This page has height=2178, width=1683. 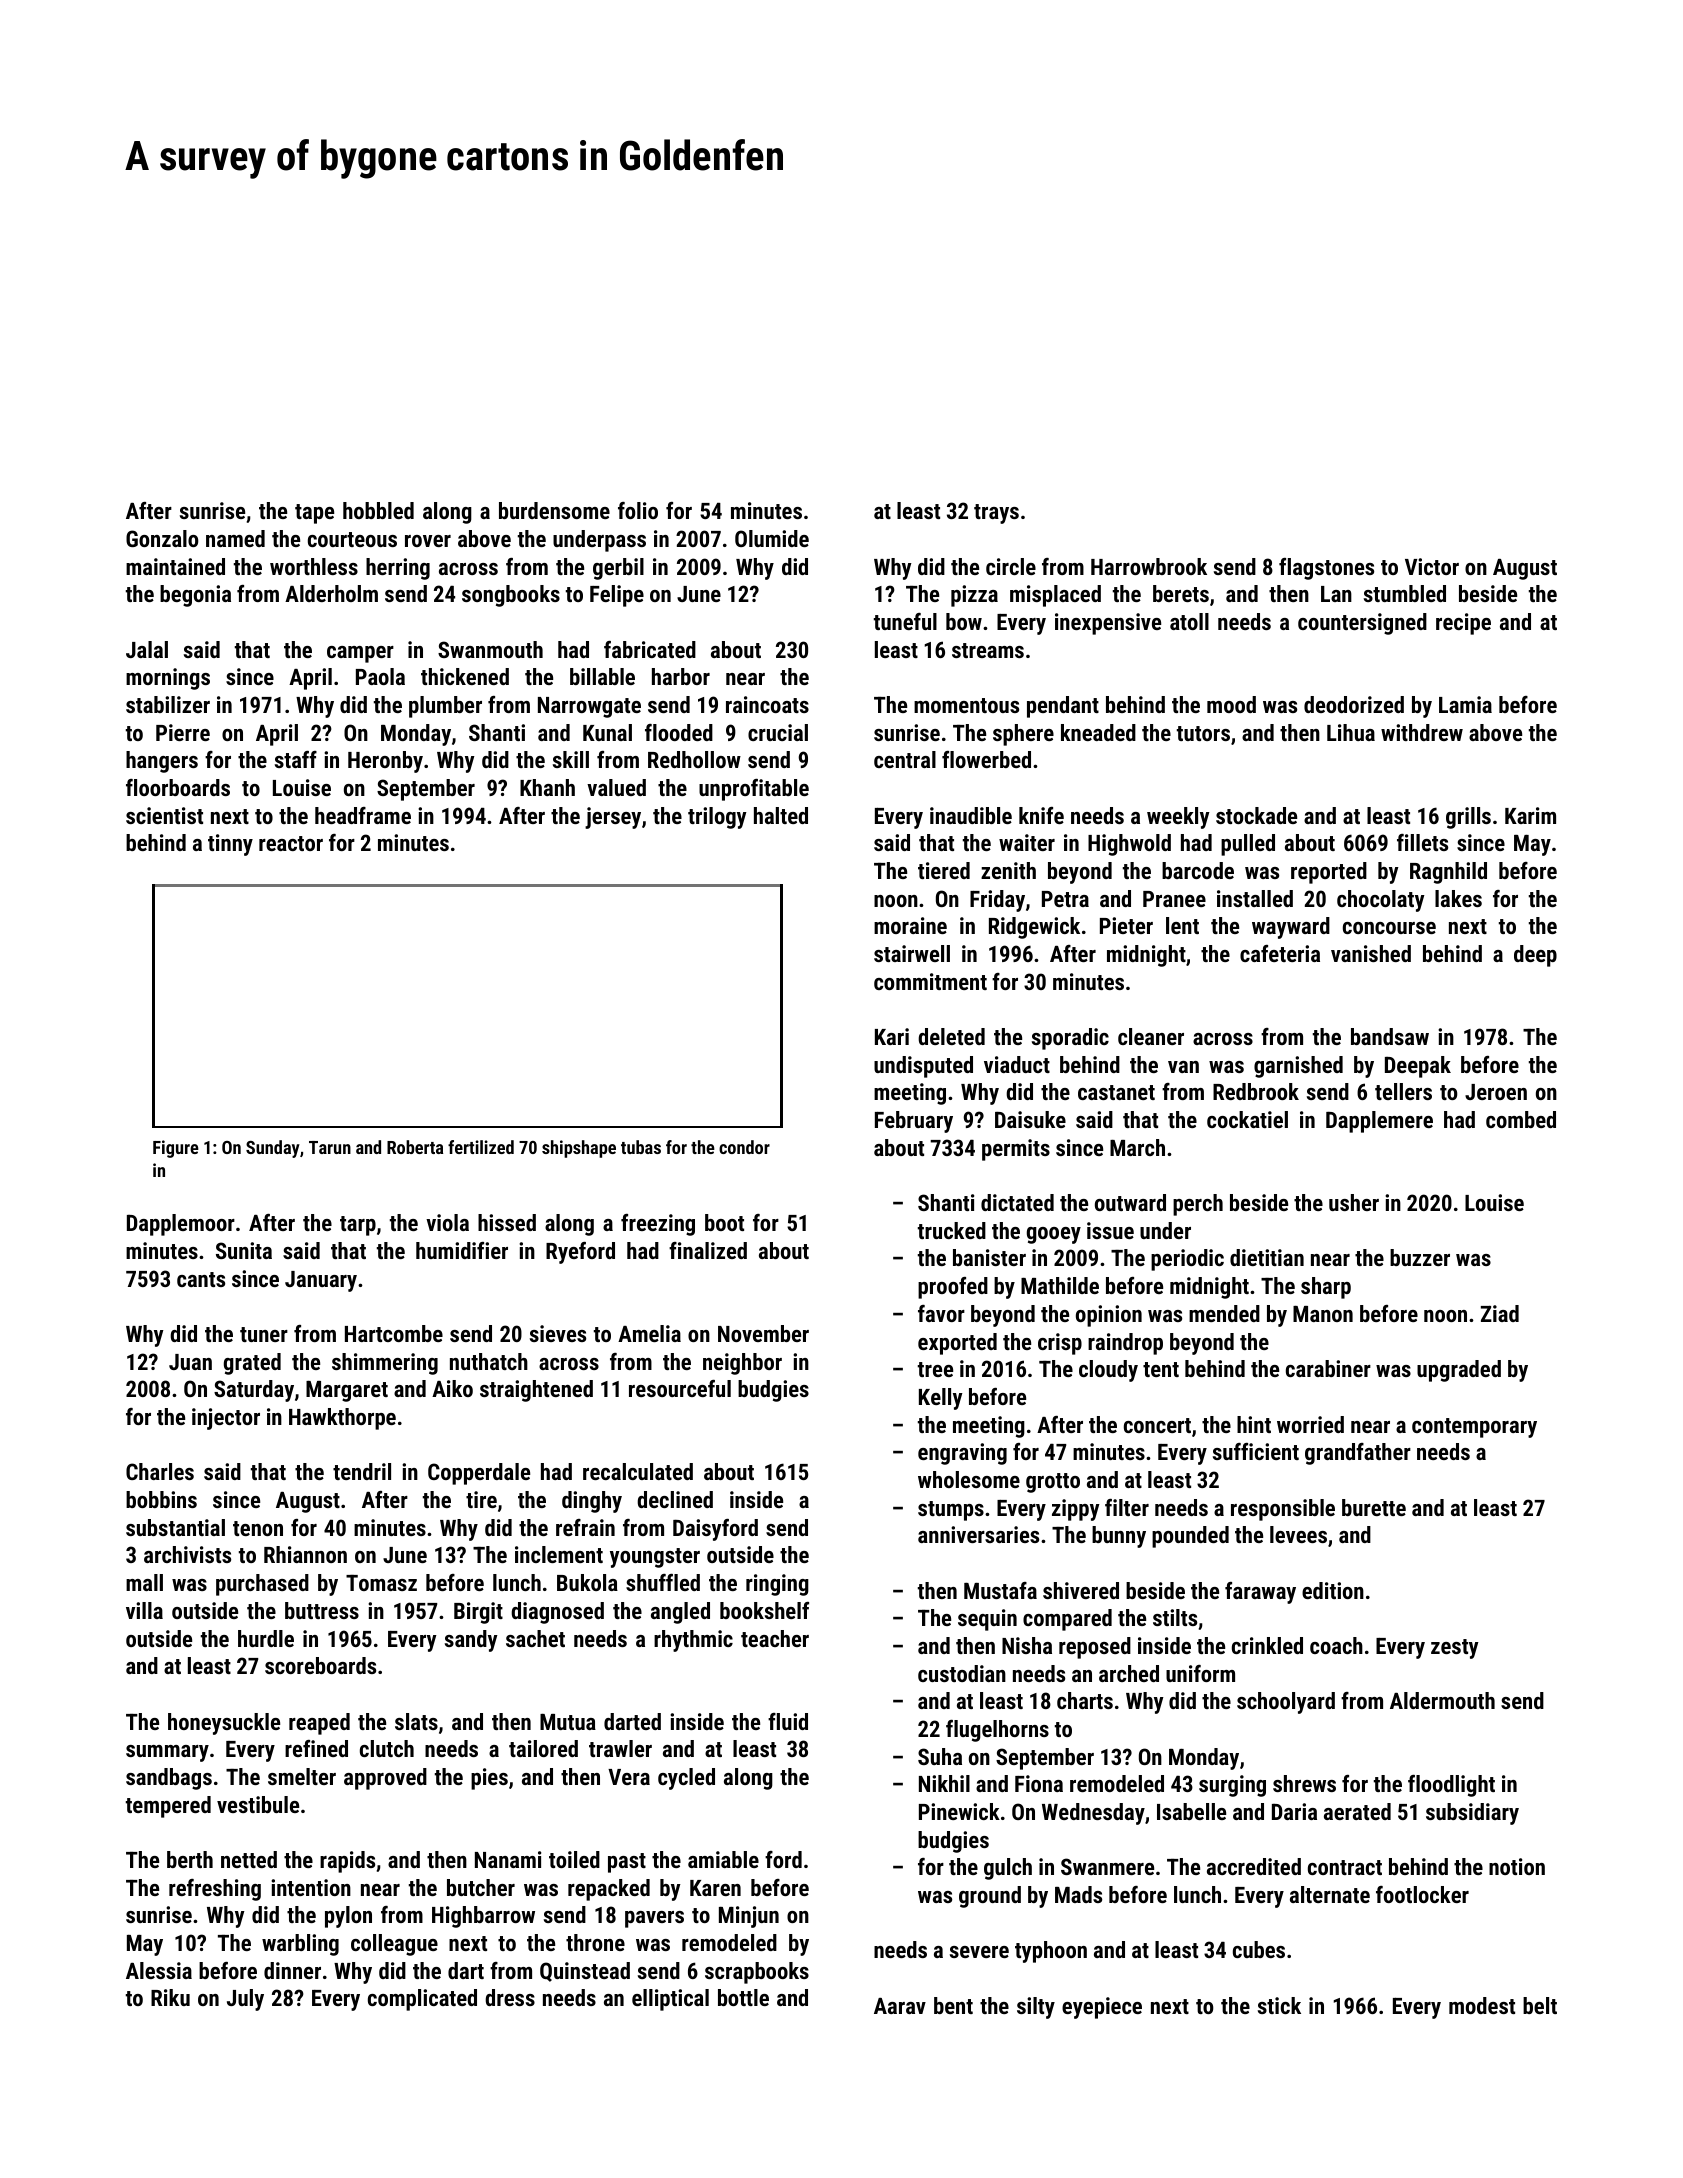 What do you see at coordinates (1232, 1786) in the page?
I see `surging` at bounding box center [1232, 1786].
